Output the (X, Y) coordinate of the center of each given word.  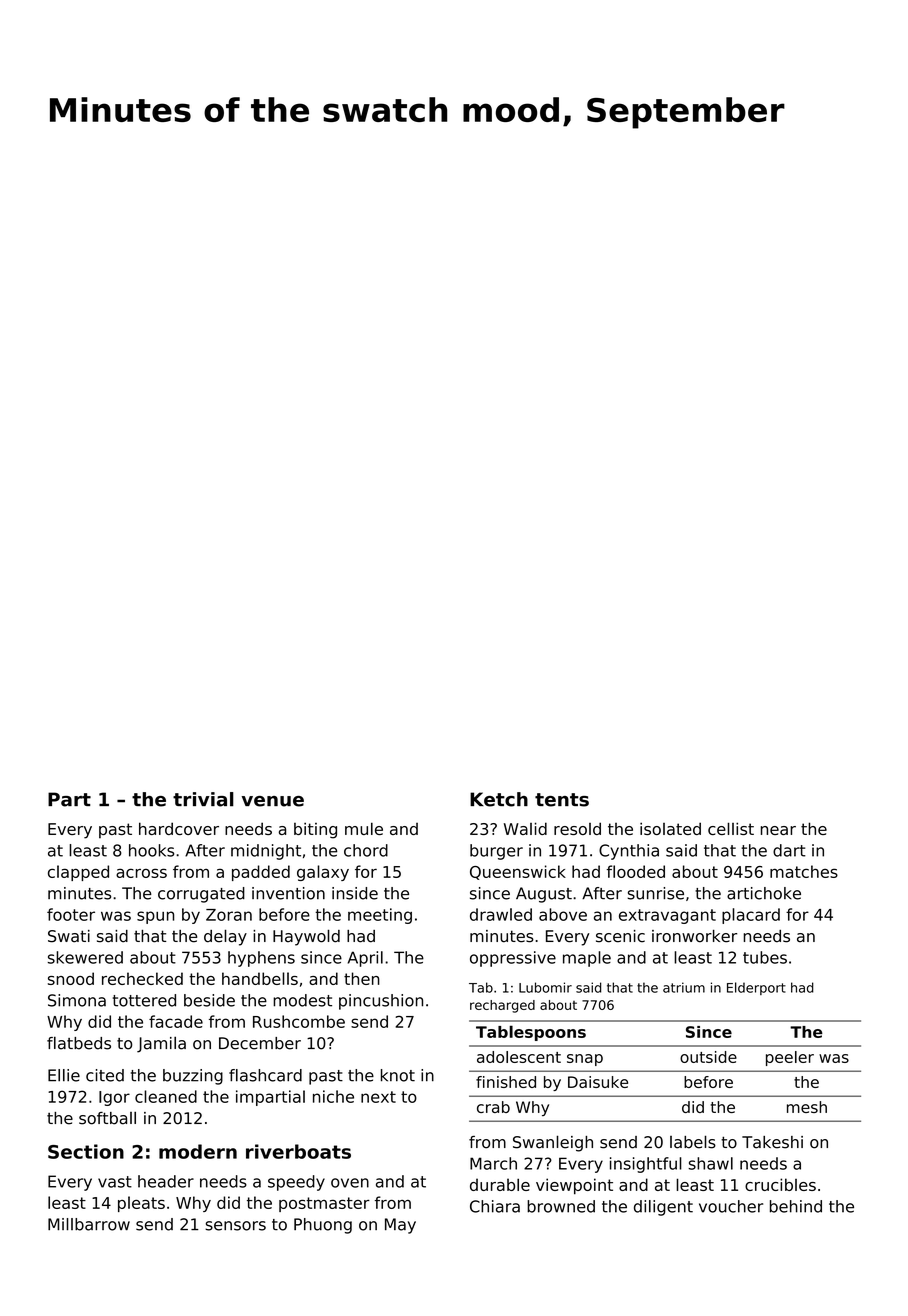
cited (105, 1075)
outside (708, 1057)
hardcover (179, 828)
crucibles (780, 1184)
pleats (141, 1204)
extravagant (667, 916)
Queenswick (518, 872)
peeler (790, 1058)
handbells (260, 978)
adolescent (519, 1057)
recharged (502, 1006)
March (493, 1163)
